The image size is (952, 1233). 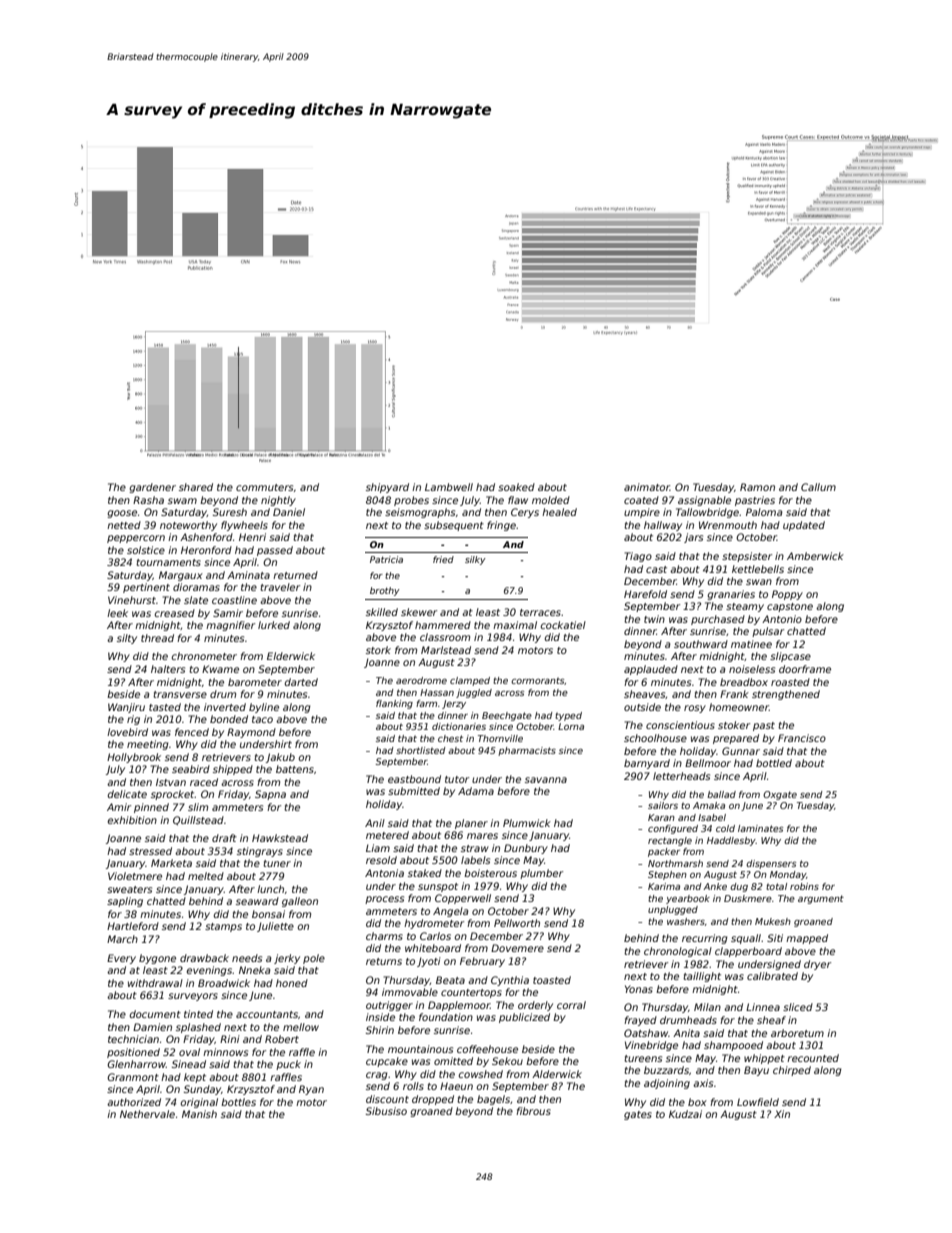 What do you see at coordinates (127, 639) in the screenshot?
I see `silty` at bounding box center [127, 639].
